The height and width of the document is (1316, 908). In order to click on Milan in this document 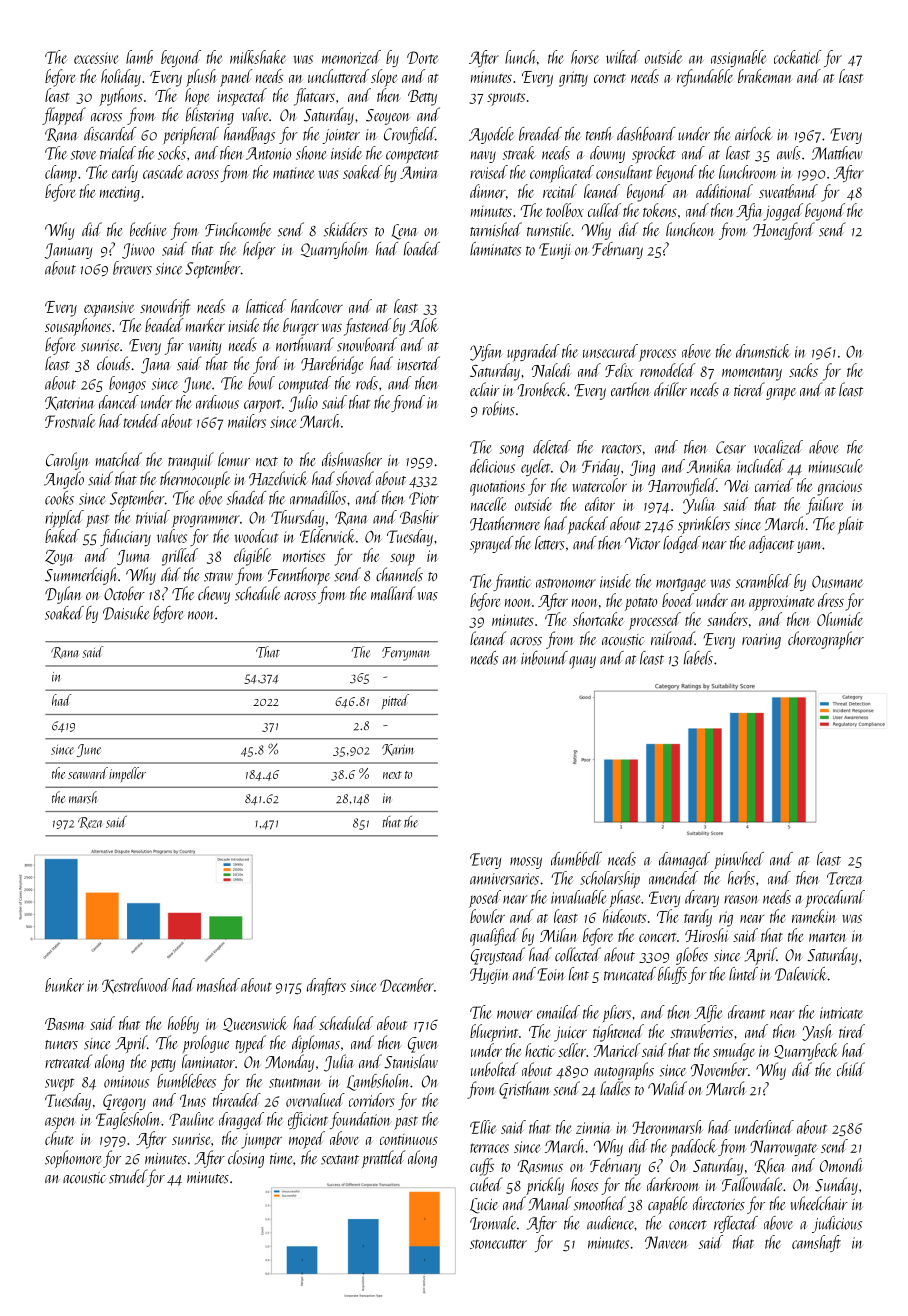, I will do `click(559, 935)`.
